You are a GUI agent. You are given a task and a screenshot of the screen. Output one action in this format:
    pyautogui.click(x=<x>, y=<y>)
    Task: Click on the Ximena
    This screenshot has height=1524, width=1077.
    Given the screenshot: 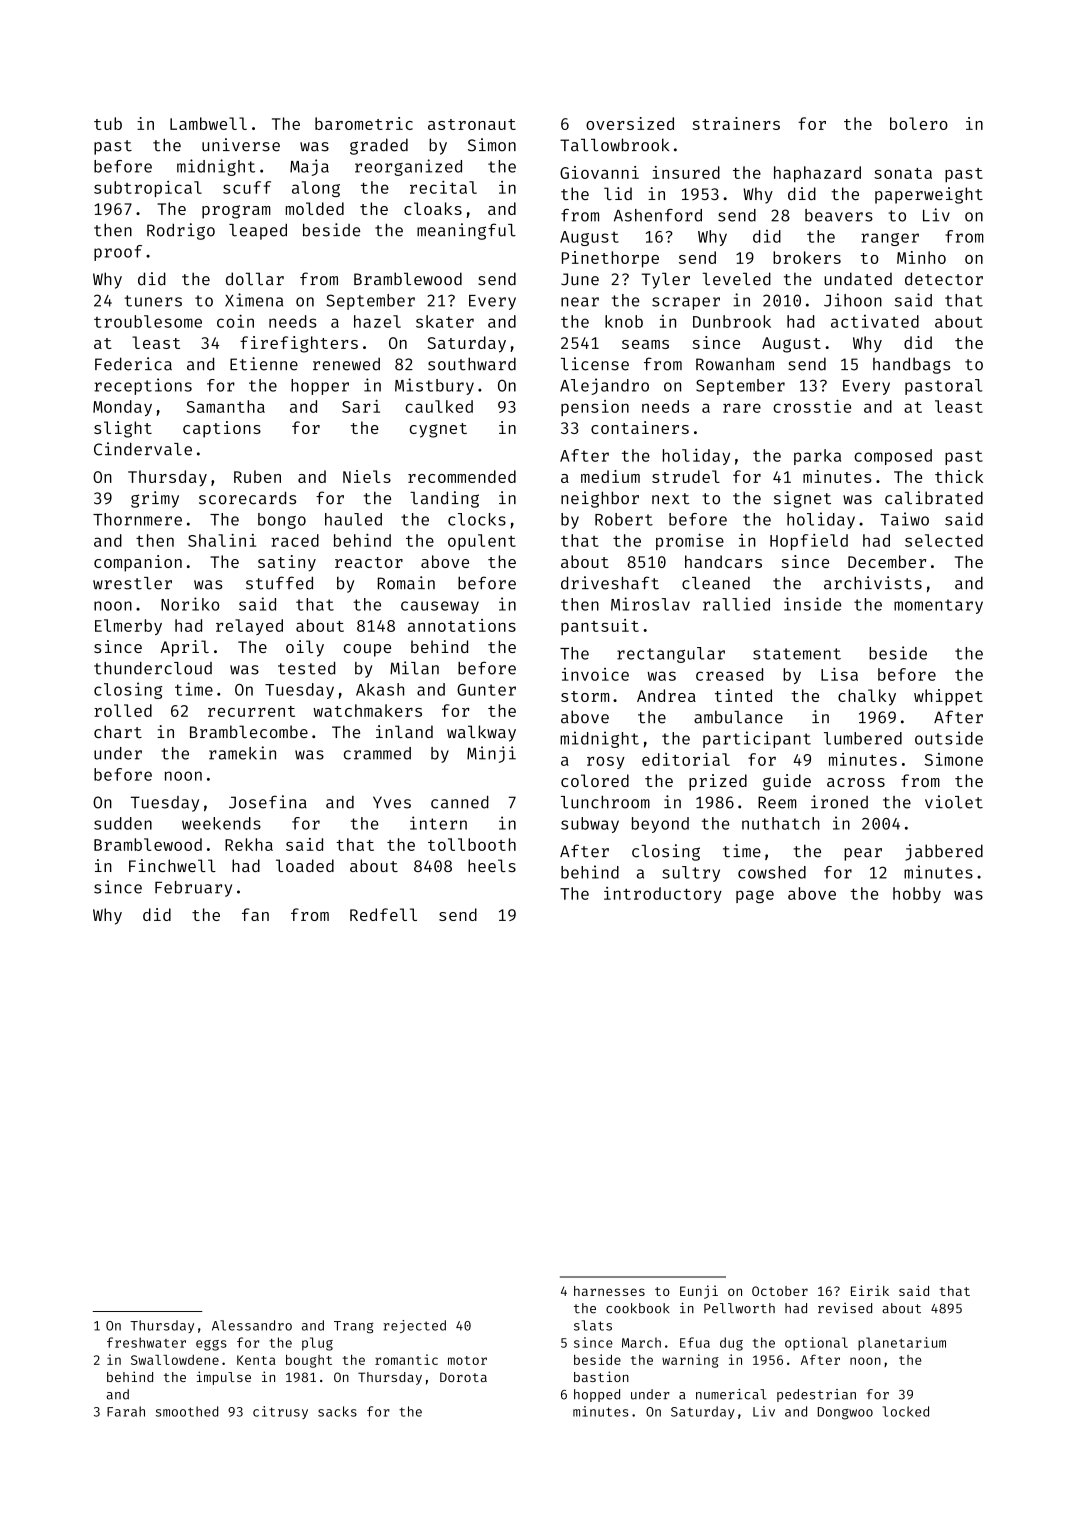 What is the action you would take?
    pyautogui.click(x=254, y=300)
